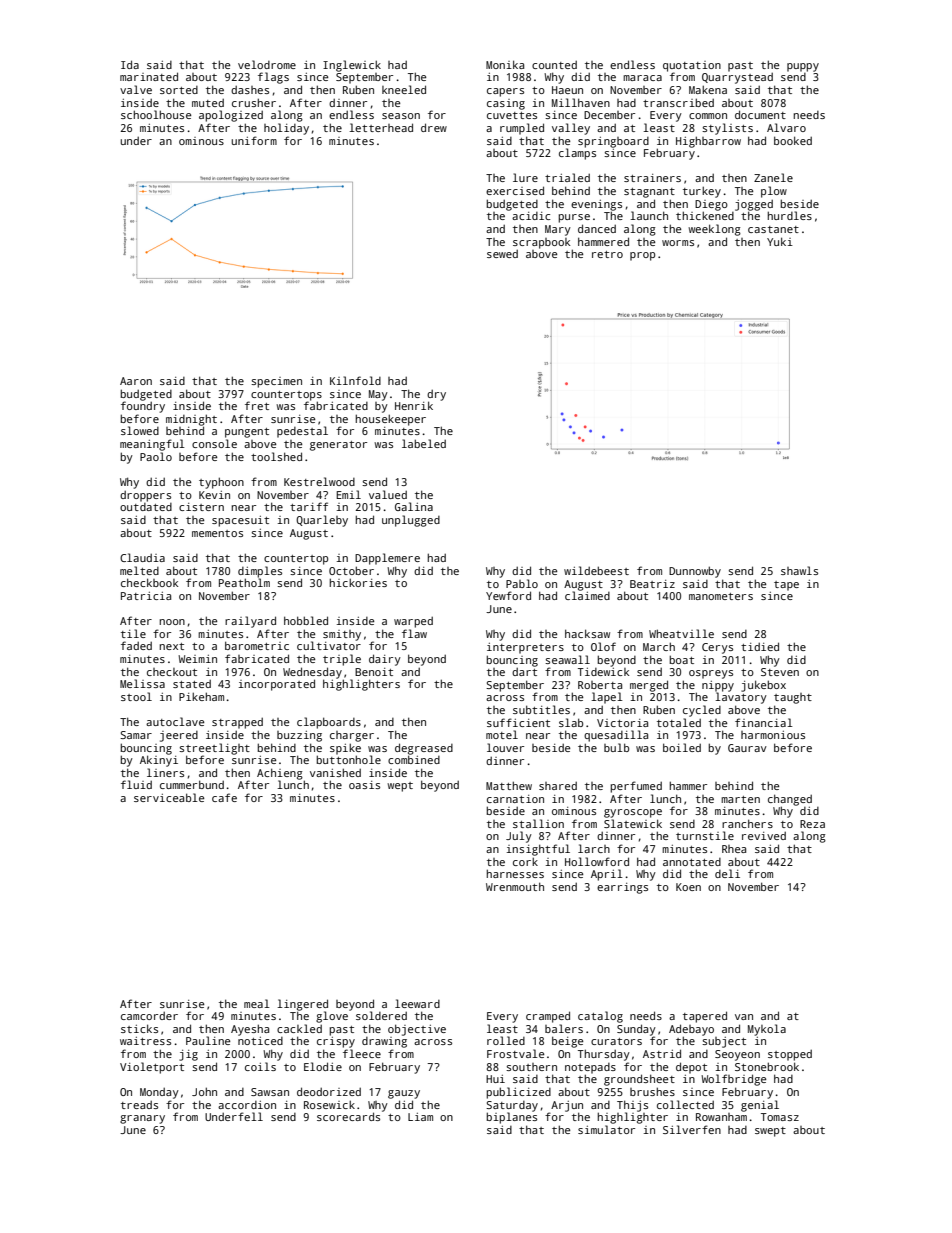 The height and width of the page is (1233, 952). Describe the element at coordinates (257, 1003) in the page. I see `meal` at that location.
